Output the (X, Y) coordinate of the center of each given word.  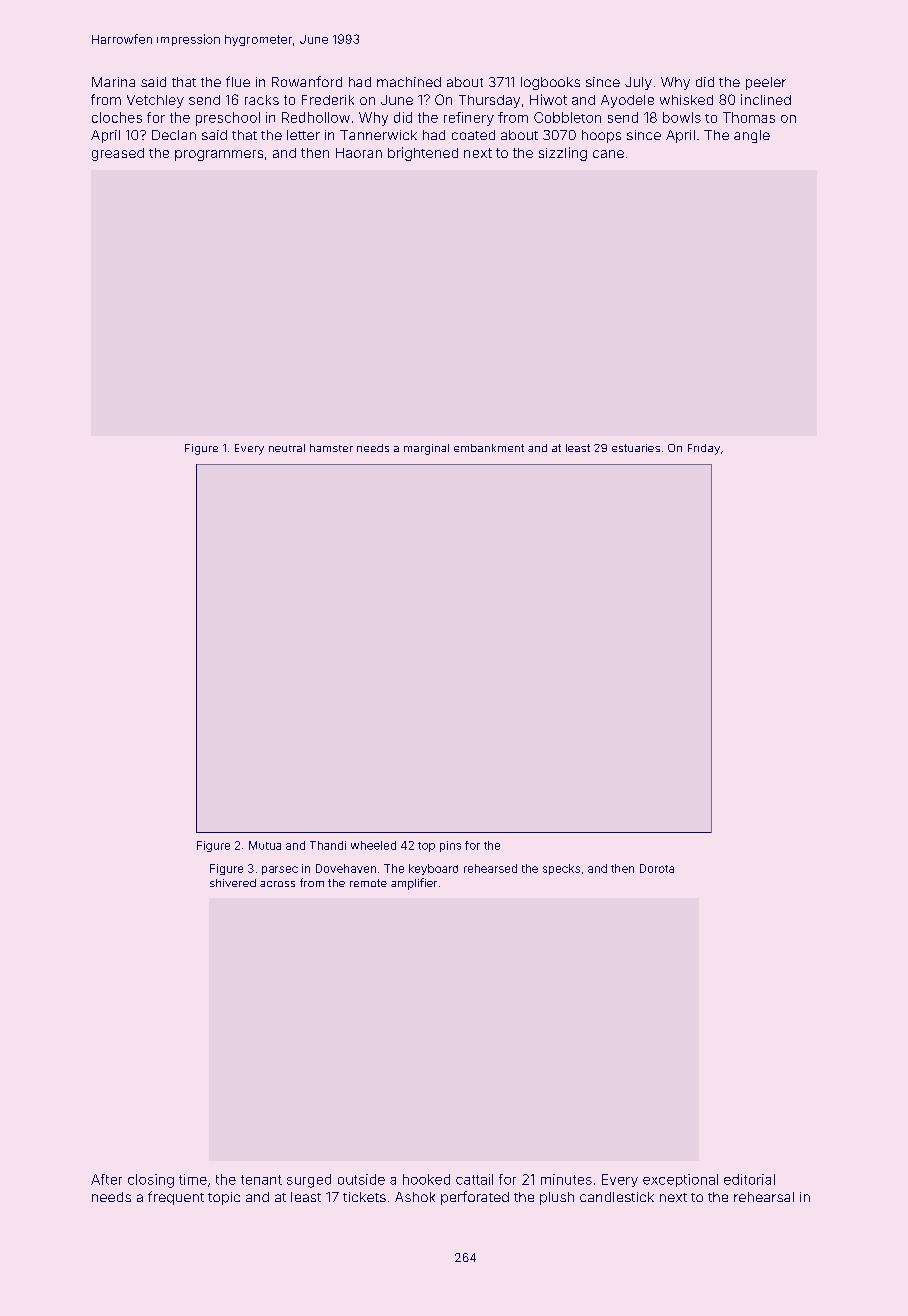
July (638, 83)
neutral (287, 448)
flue (238, 81)
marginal (426, 449)
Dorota (657, 868)
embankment (489, 448)
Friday (704, 449)
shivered (233, 883)
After (106, 1179)
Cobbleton (567, 117)
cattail (474, 1179)
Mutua (265, 845)
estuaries (636, 448)
